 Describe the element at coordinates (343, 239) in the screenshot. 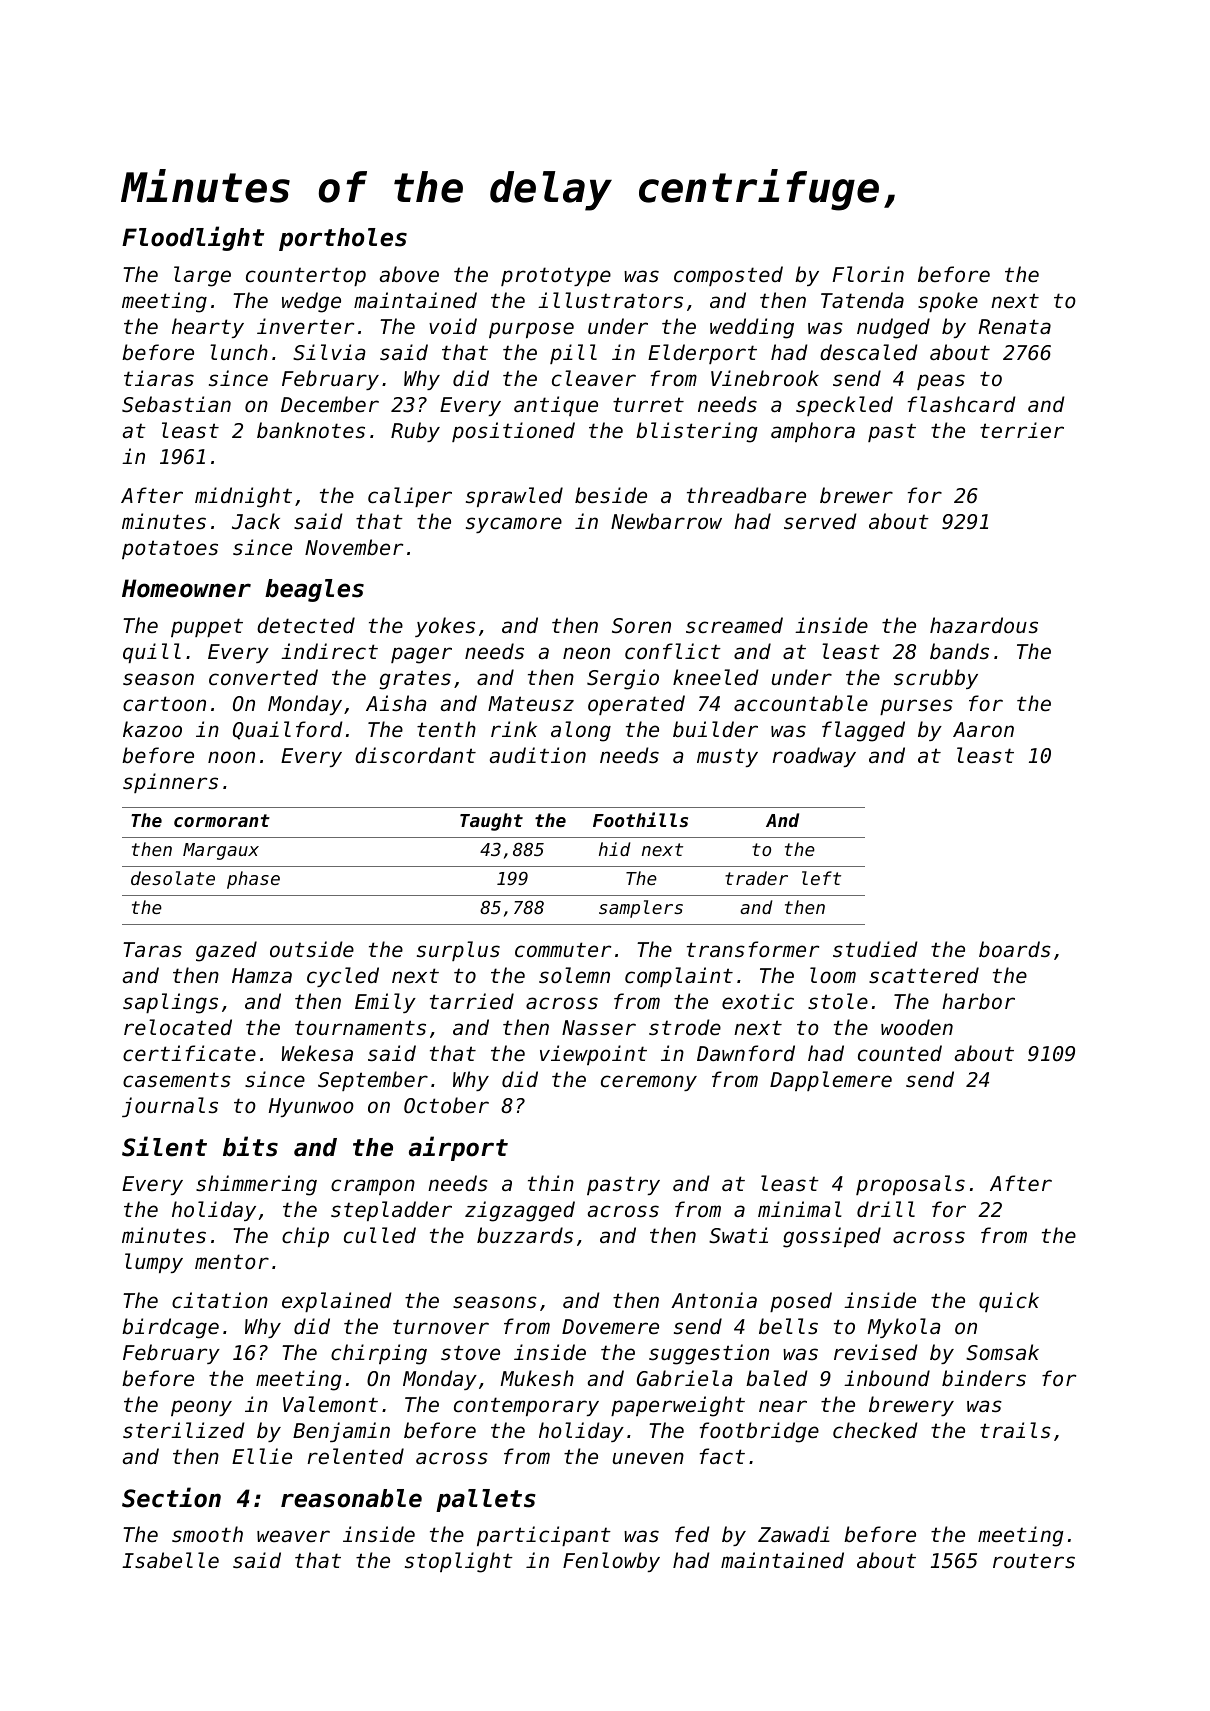

I see `portholes` at that location.
